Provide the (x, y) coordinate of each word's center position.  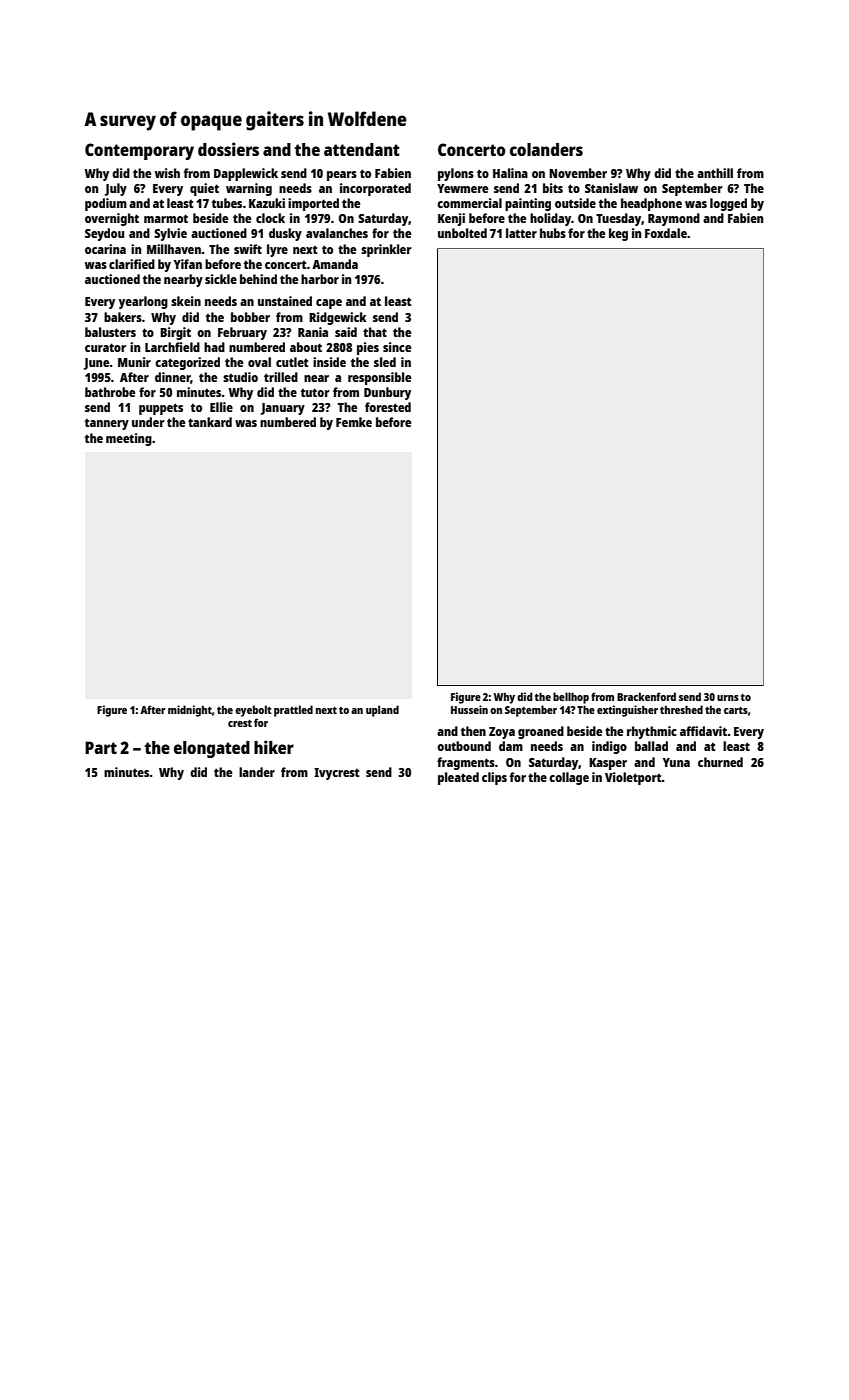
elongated (212, 749)
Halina (510, 173)
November (578, 173)
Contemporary (139, 151)
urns (728, 698)
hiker (274, 747)
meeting (129, 439)
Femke (354, 422)
